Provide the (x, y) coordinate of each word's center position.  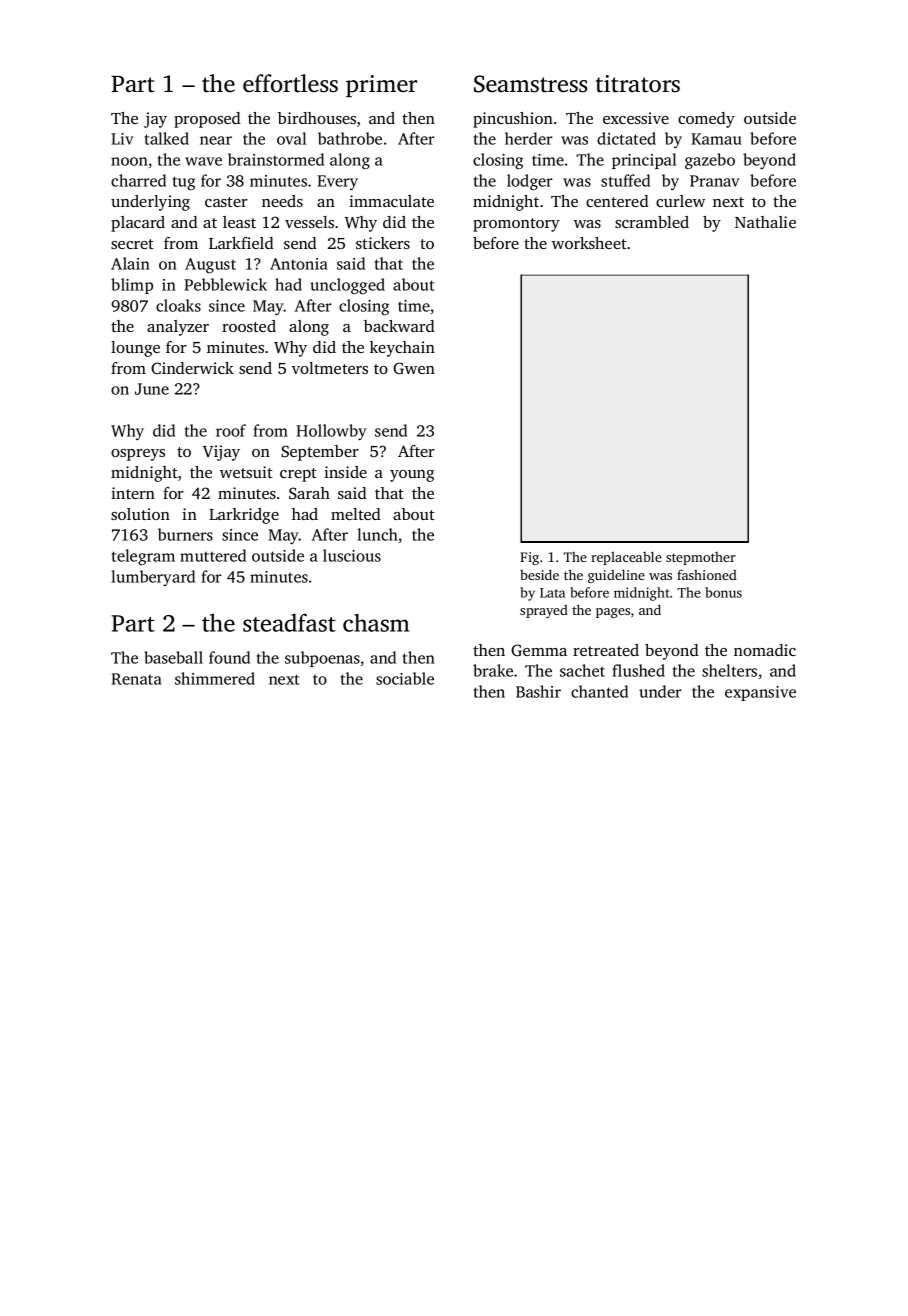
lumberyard (153, 578)
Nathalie (765, 222)
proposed (207, 120)
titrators (638, 84)
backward (399, 326)
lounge (135, 349)
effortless (290, 83)
